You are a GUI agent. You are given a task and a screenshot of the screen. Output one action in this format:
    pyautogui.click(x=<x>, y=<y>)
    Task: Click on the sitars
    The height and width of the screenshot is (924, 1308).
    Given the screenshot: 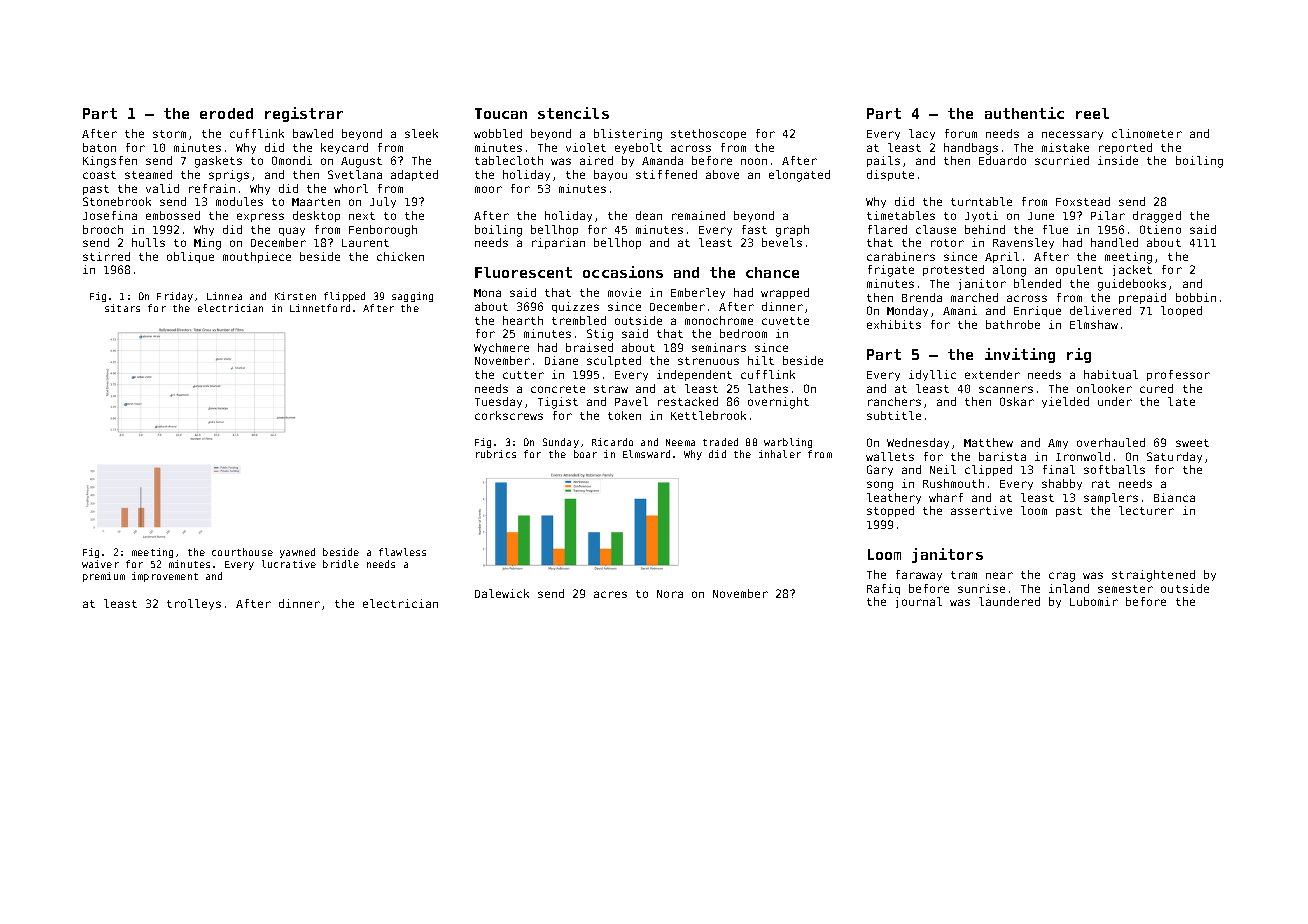 What is the action you would take?
    pyautogui.click(x=122, y=308)
